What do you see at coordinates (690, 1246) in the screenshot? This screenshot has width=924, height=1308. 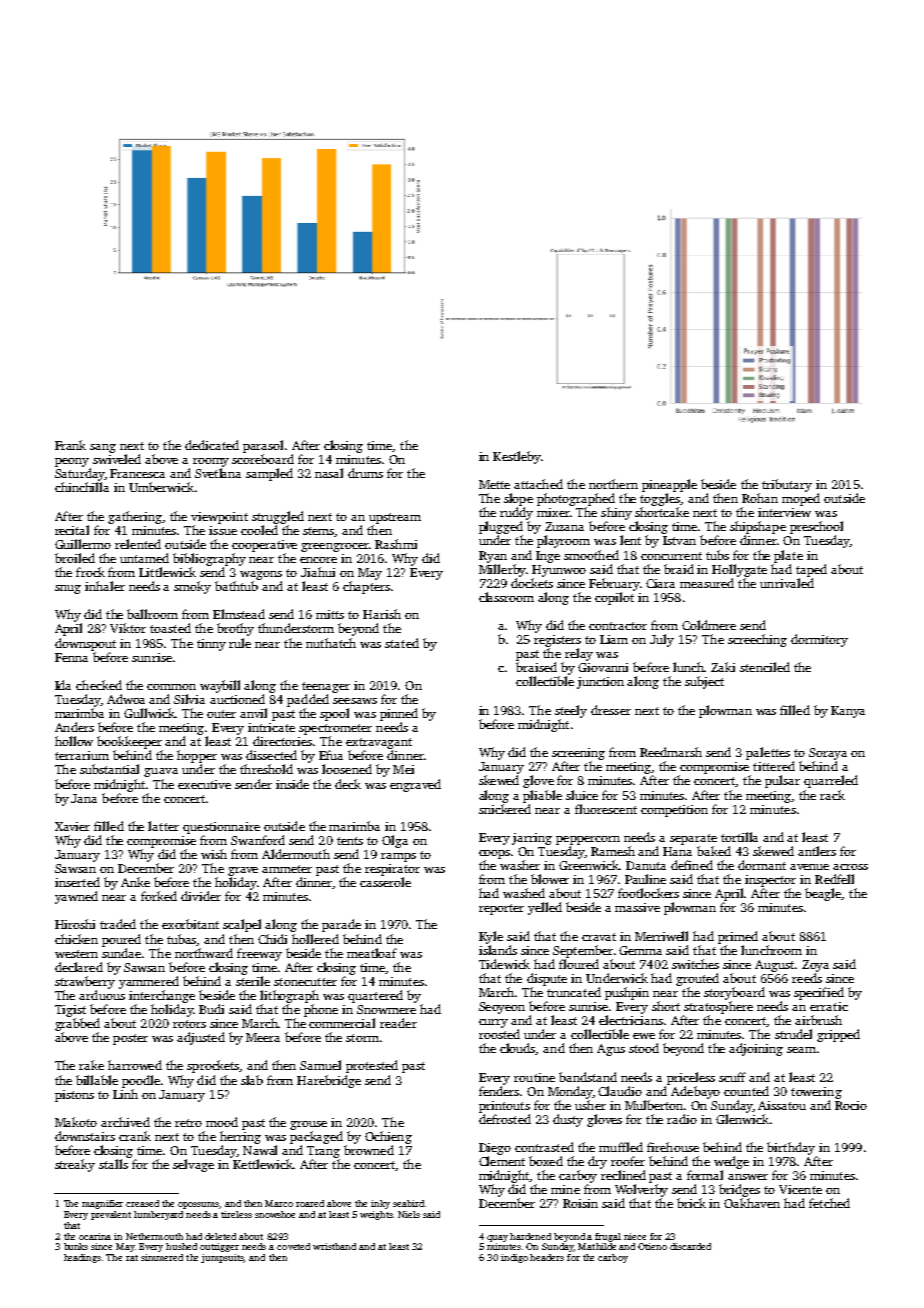 I see `discarded` at bounding box center [690, 1246].
